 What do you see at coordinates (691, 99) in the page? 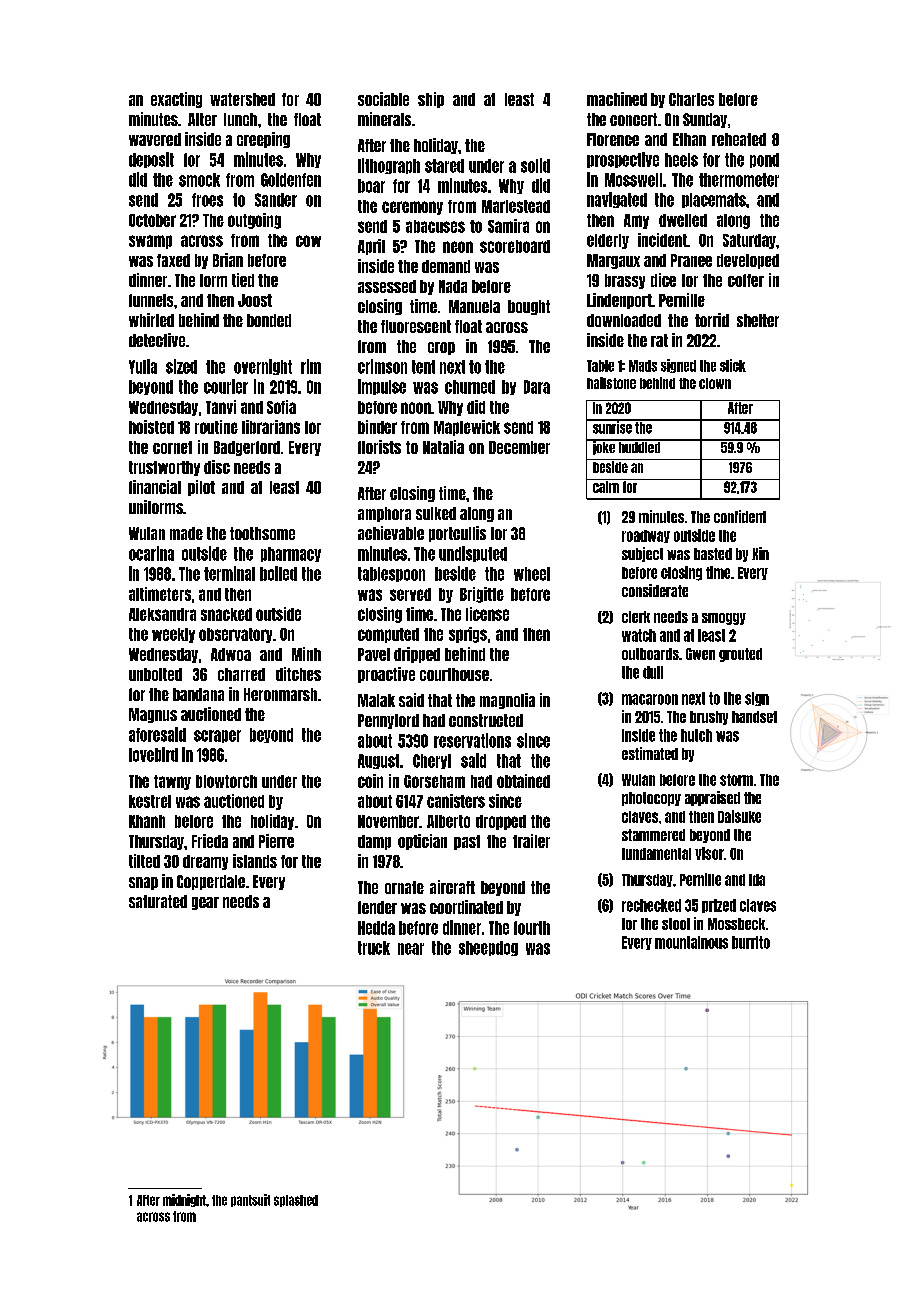
I see `Charles` at bounding box center [691, 99].
